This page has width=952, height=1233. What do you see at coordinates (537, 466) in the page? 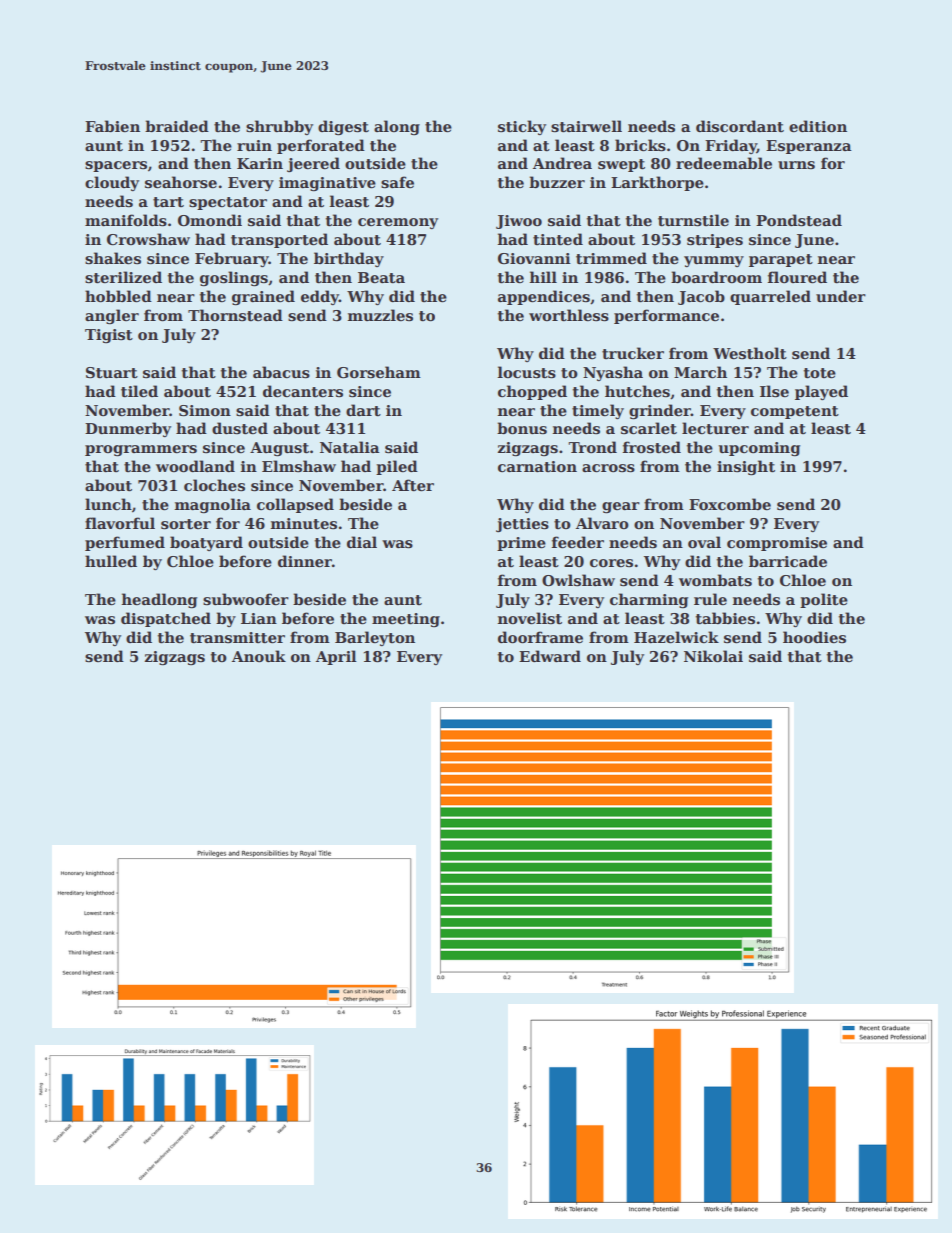
I see `carnation` at bounding box center [537, 466].
